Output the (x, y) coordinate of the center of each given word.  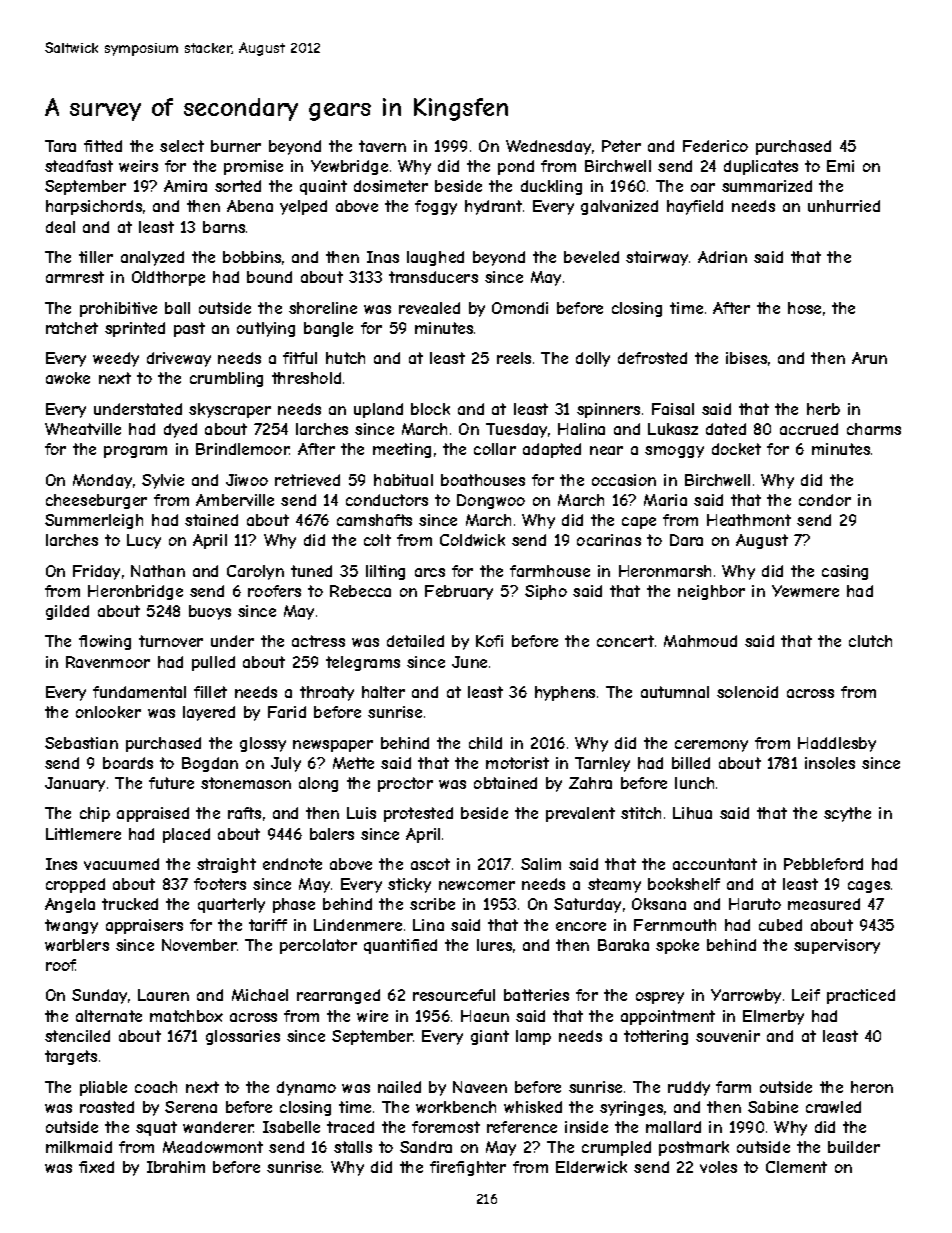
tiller (96, 257)
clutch (870, 641)
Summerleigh (94, 521)
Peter (621, 146)
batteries (536, 995)
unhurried (844, 206)
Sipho (546, 592)
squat (156, 1128)
